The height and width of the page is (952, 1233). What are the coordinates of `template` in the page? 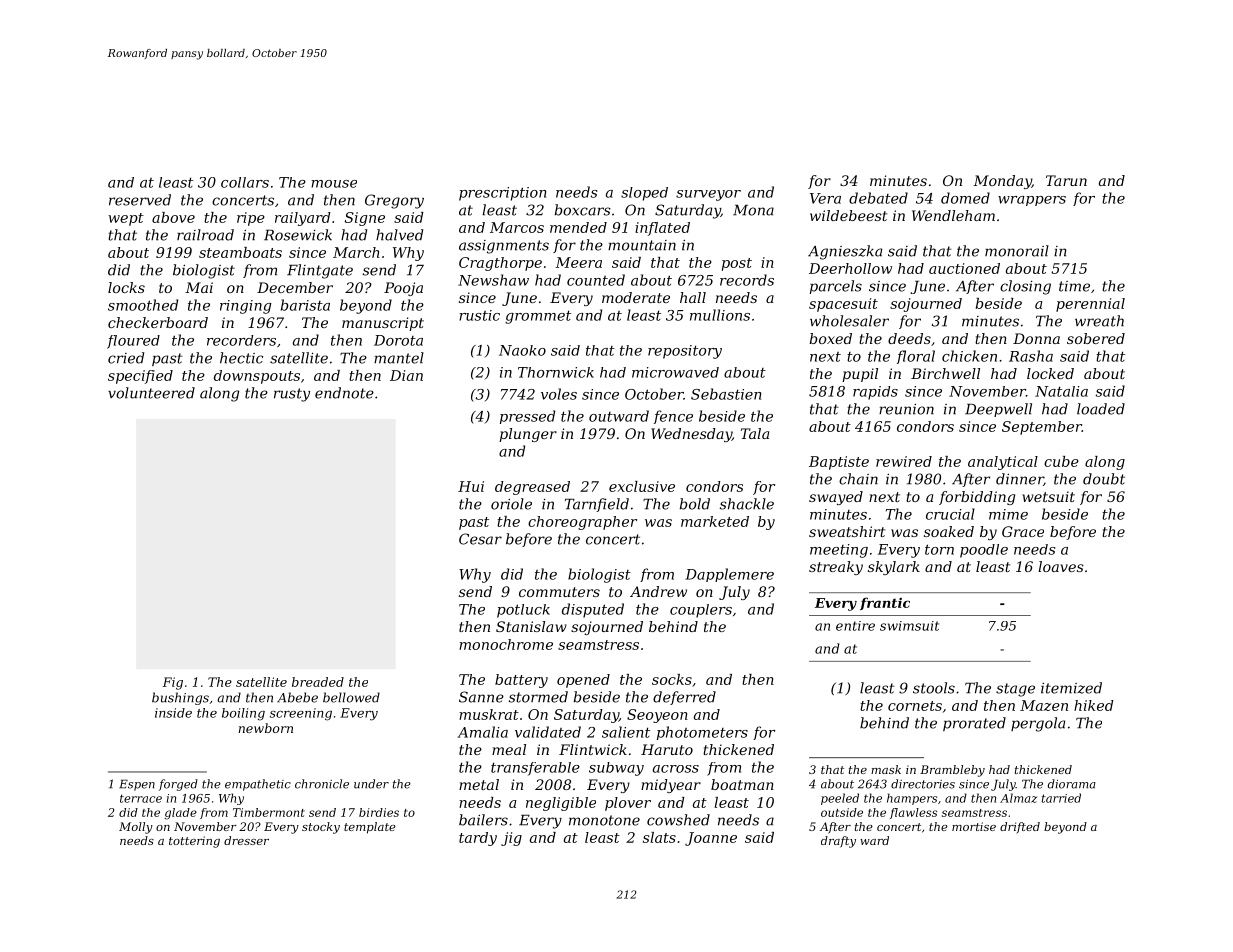 It's located at (370, 828).
